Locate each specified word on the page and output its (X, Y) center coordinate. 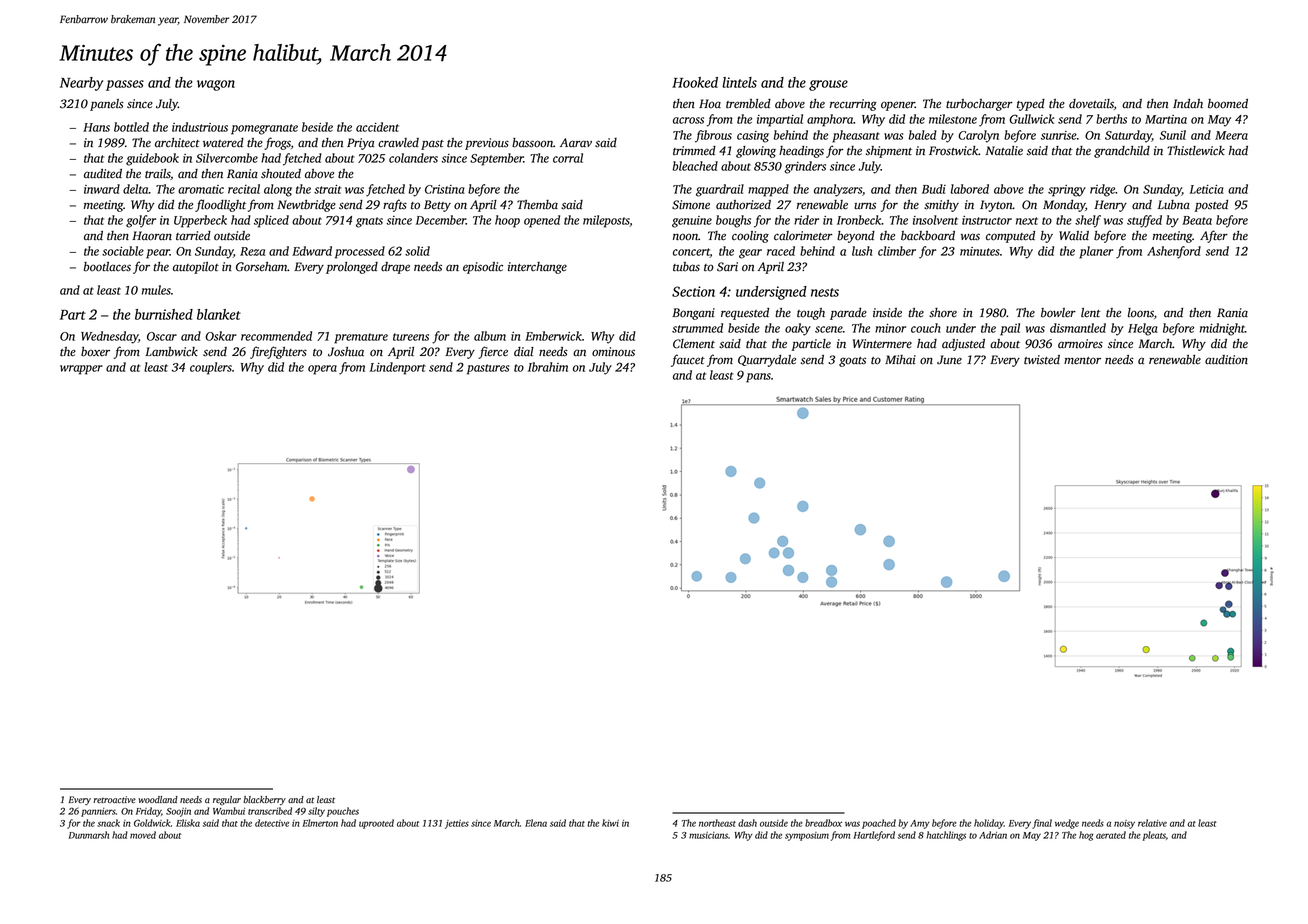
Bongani (693, 314)
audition (1226, 360)
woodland (158, 799)
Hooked (695, 82)
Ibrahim (548, 367)
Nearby (81, 84)
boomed (1228, 104)
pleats (1154, 836)
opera (322, 370)
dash (747, 823)
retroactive (114, 799)
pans (758, 378)
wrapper (81, 370)
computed (1010, 237)
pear (158, 254)
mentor (1082, 361)
